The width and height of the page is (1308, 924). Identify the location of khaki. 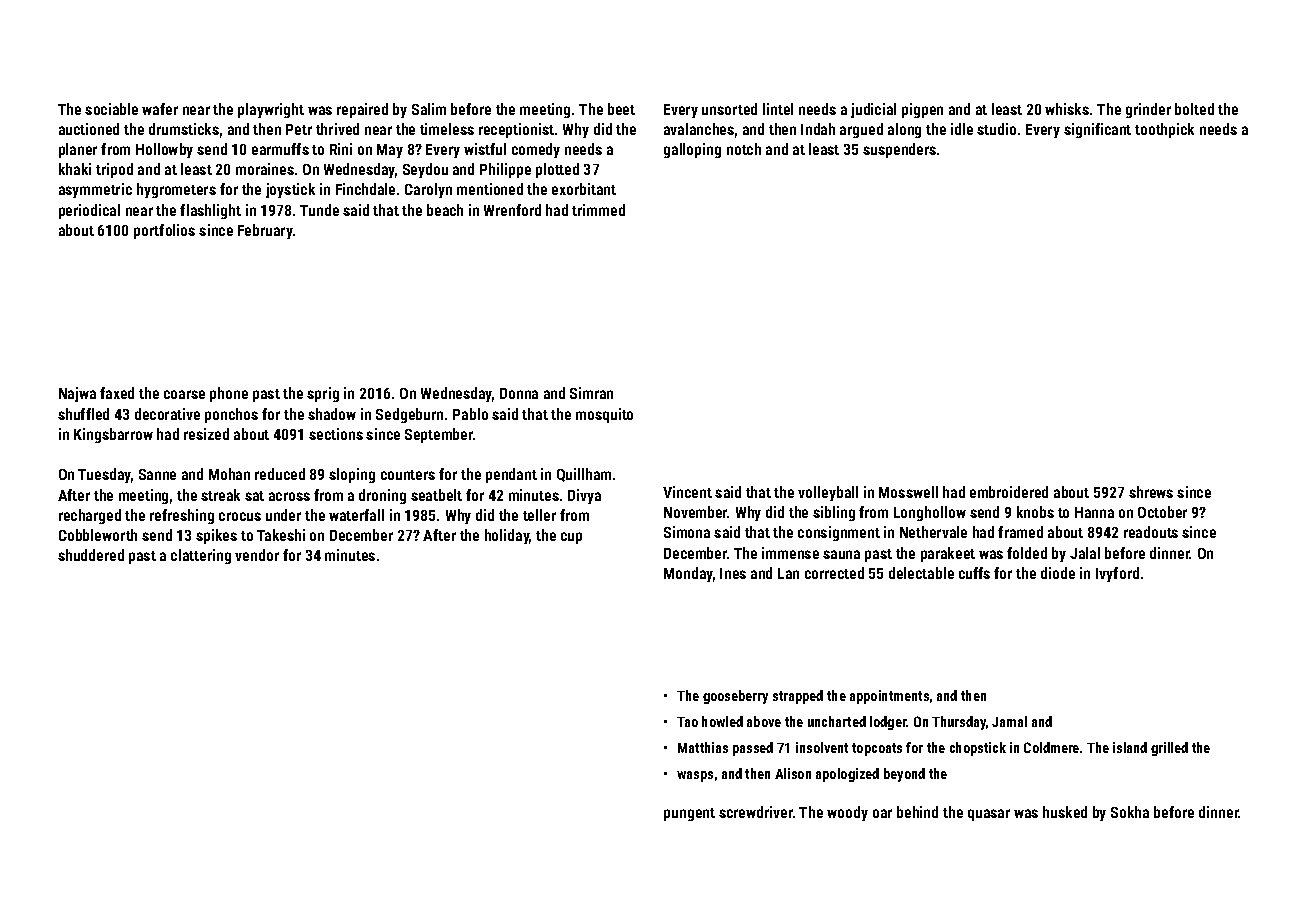
(75, 169).
